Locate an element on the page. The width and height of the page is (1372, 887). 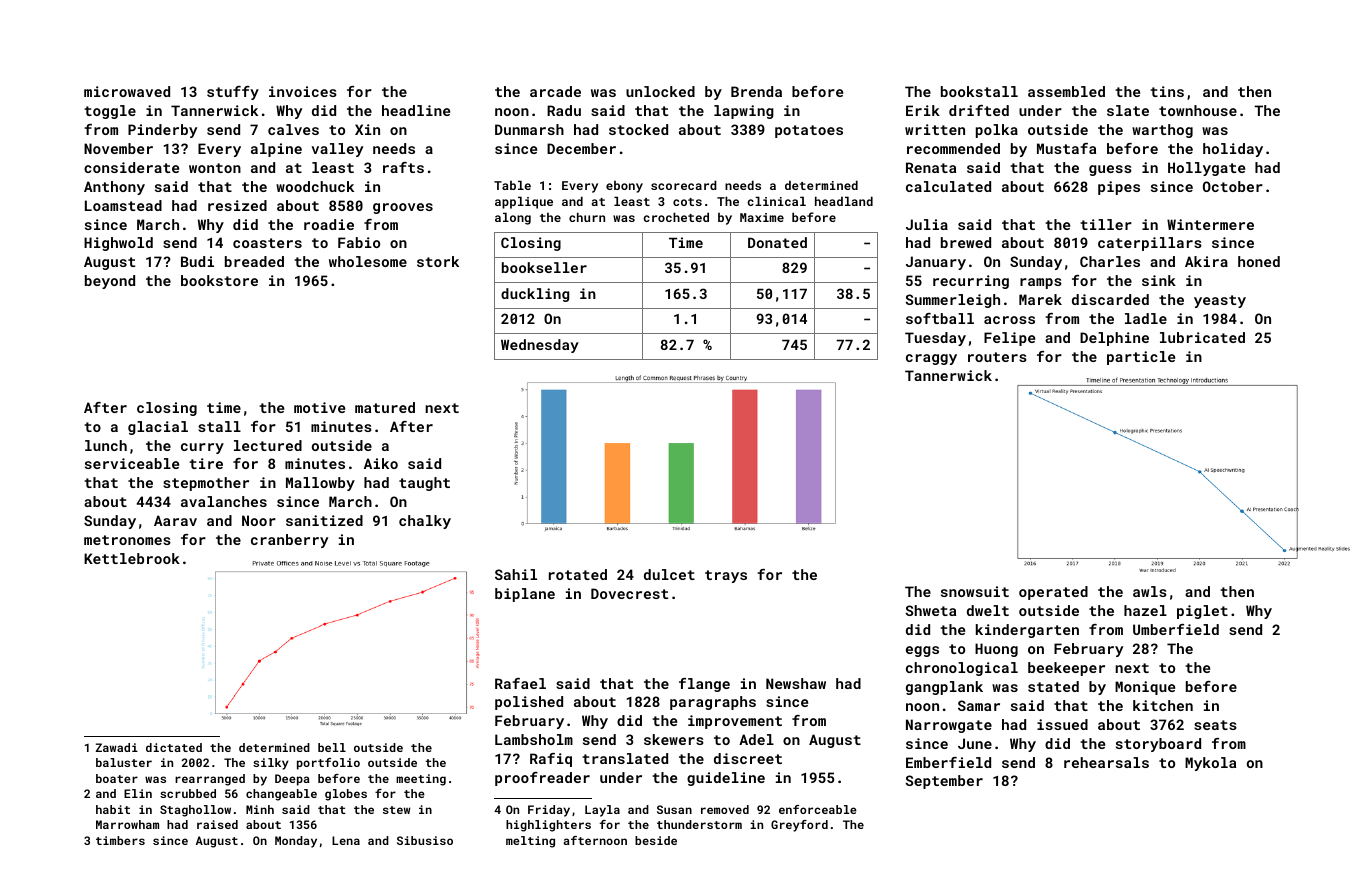
timbers is located at coordinates (120, 840).
